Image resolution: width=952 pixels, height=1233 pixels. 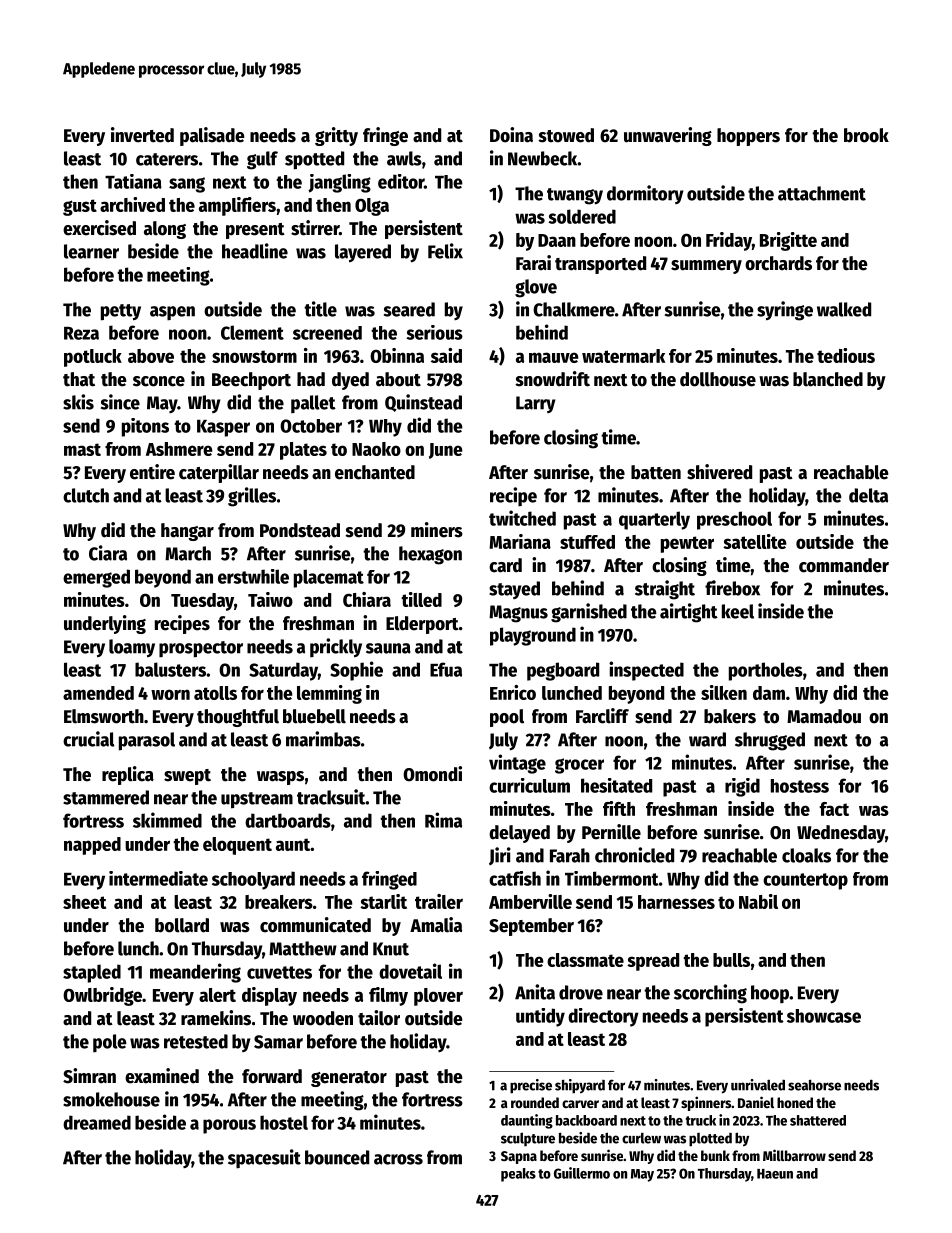 I want to click on Ciara, so click(x=108, y=553).
